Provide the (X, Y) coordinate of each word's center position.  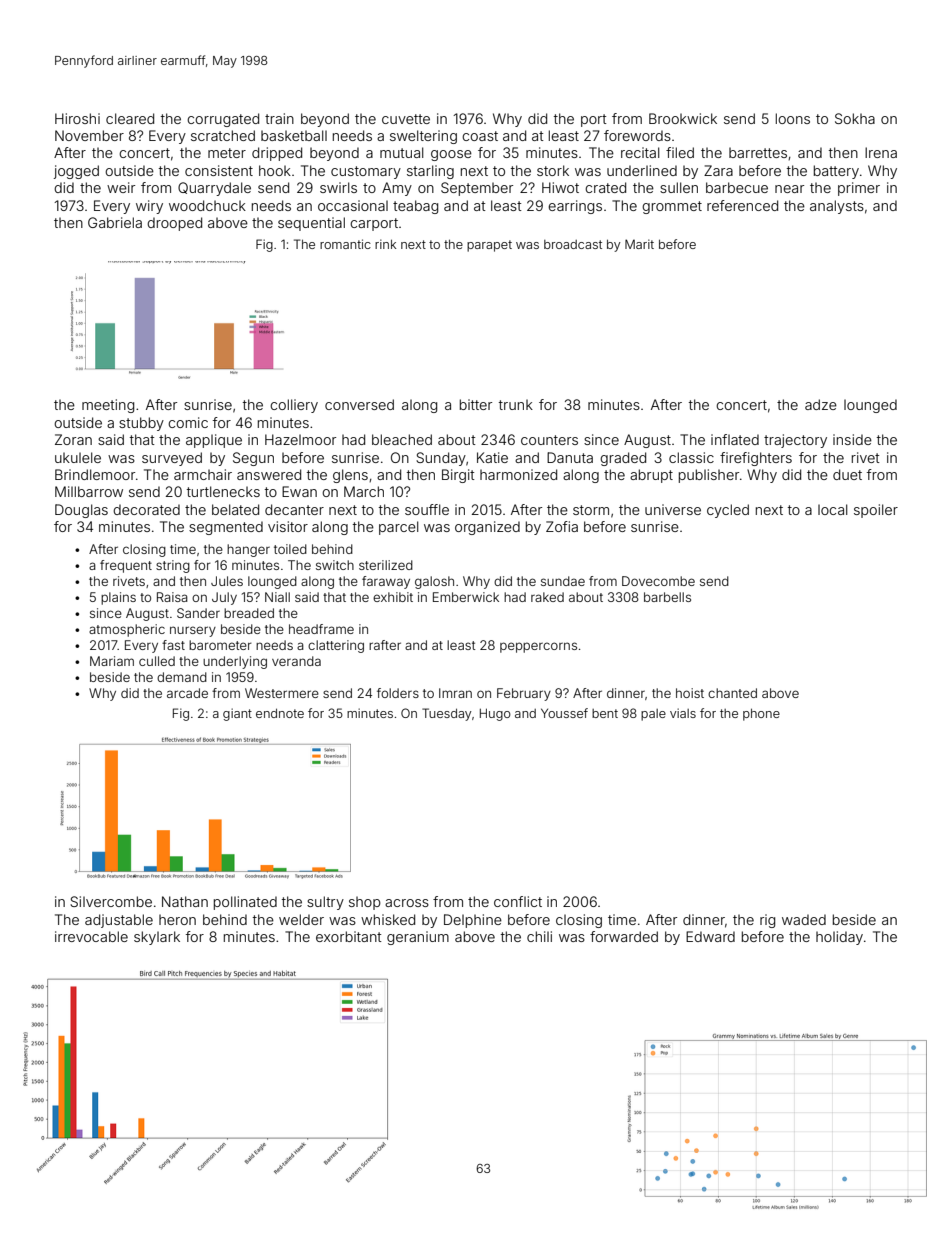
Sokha (855, 118)
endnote (280, 713)
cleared (130, 118)
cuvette (406, 119)
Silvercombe (111, 901)
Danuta (570, 457)
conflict (518, 901)
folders (398, 693)
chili (539, 936)
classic (691, 457)
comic (188, 422)
